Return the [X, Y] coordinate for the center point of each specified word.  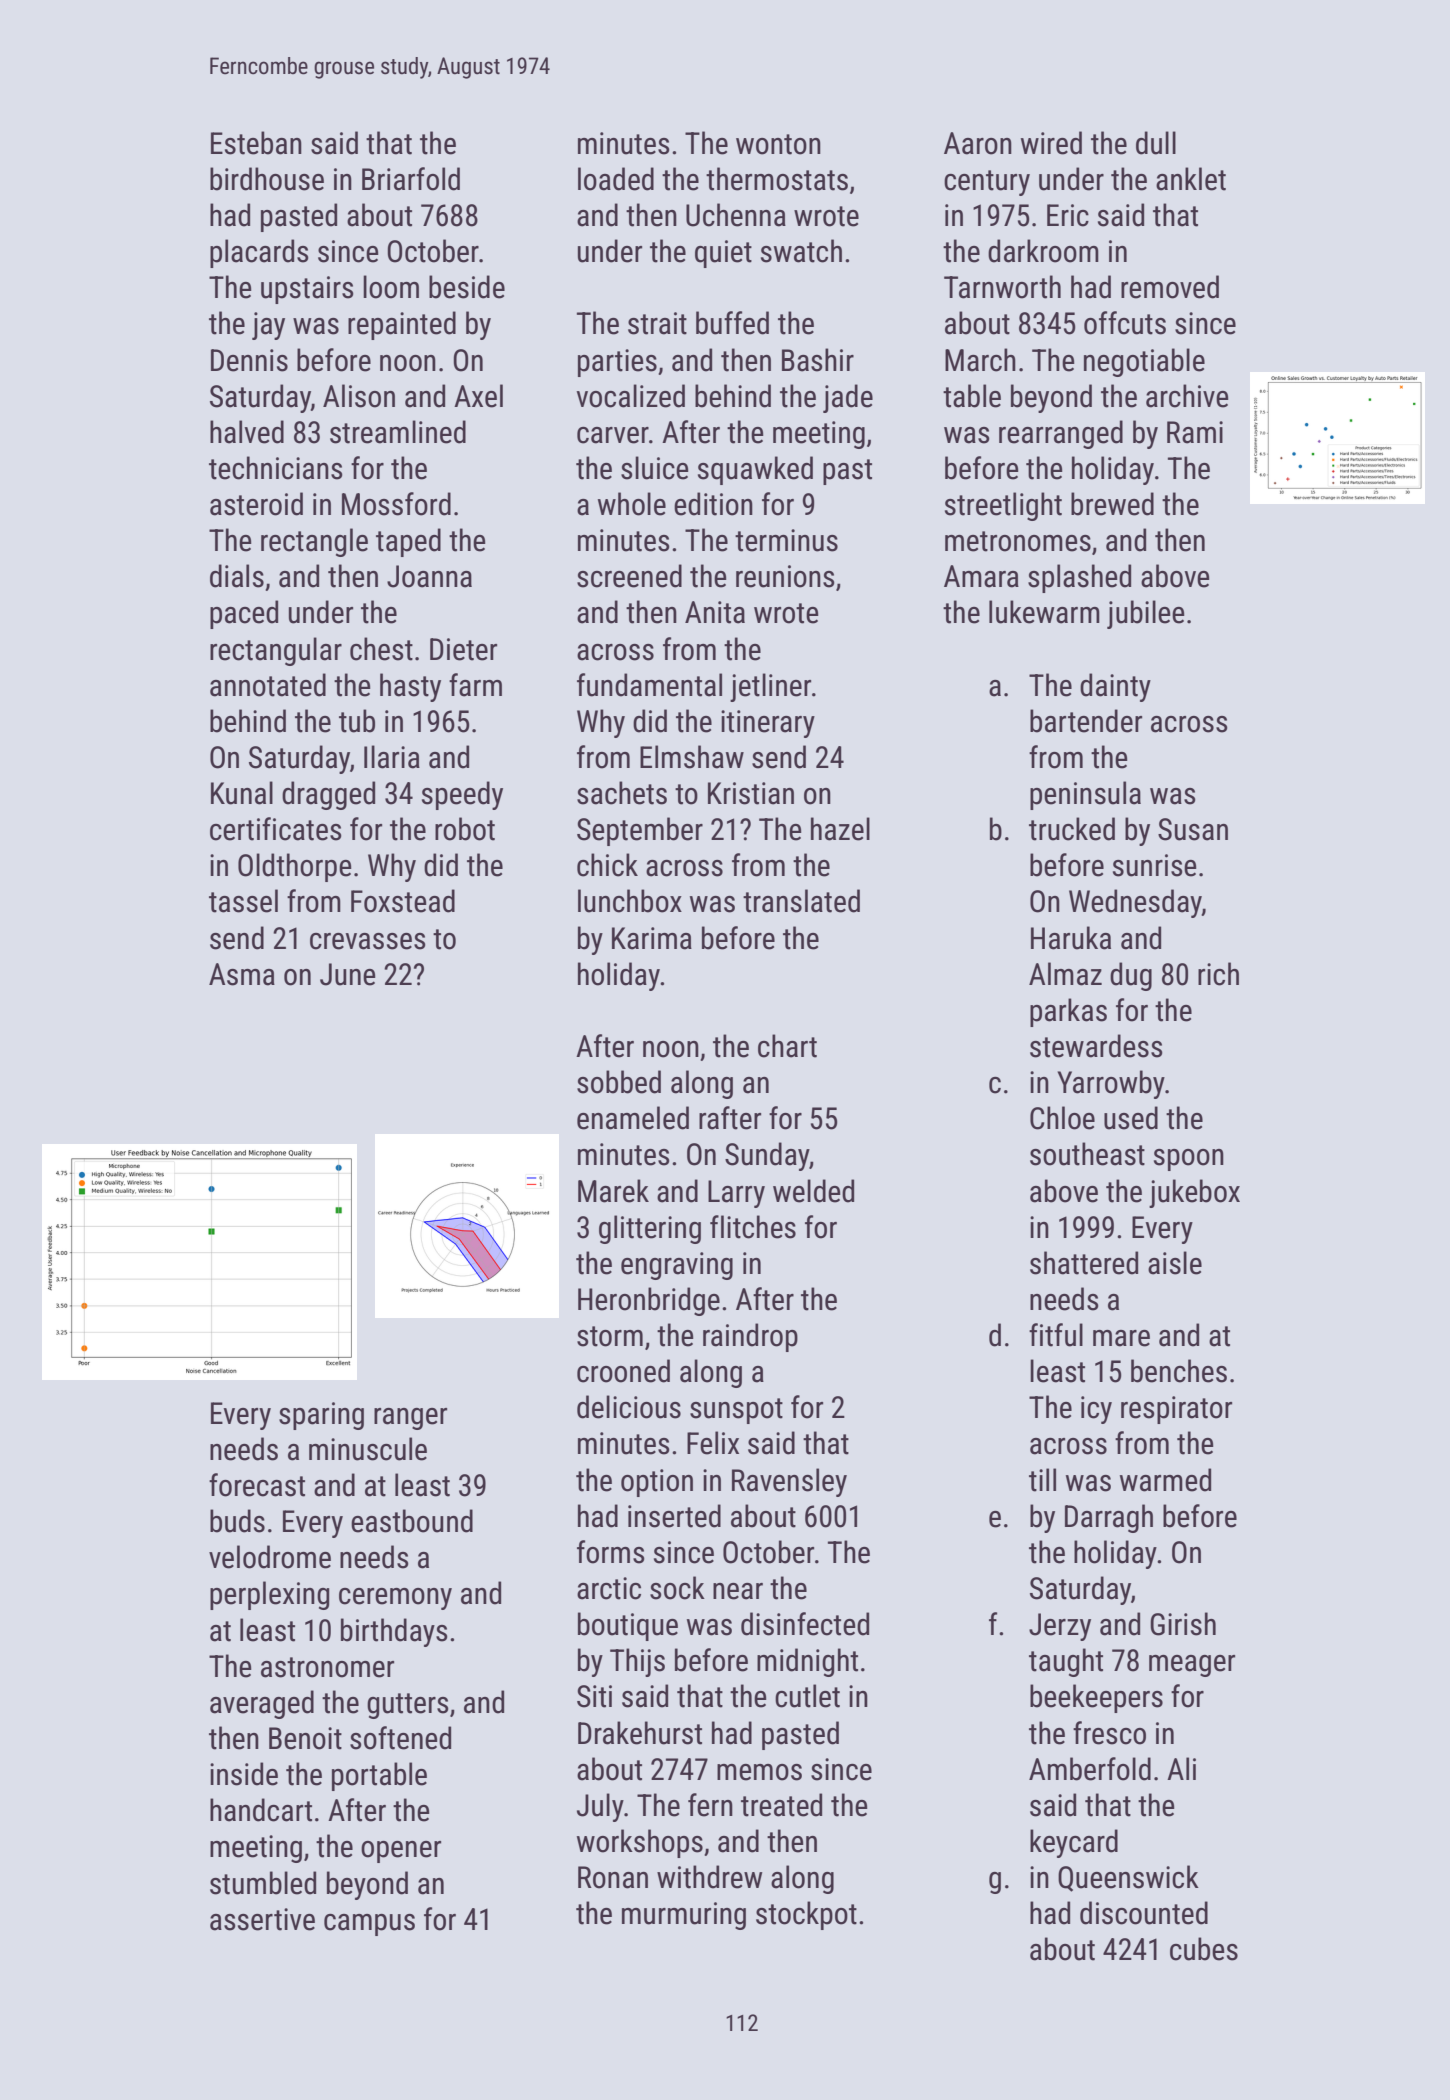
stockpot [806, 1915]
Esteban [256, 143]
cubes [1204, 1949]
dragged [328, 795]
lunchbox [630, 901]
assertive [262, 1919]
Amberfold [1090, 1769]
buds [237, 1521]
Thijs [637, 1662]
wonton [778, 144]
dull [1156, 143]
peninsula [1085, 795]
